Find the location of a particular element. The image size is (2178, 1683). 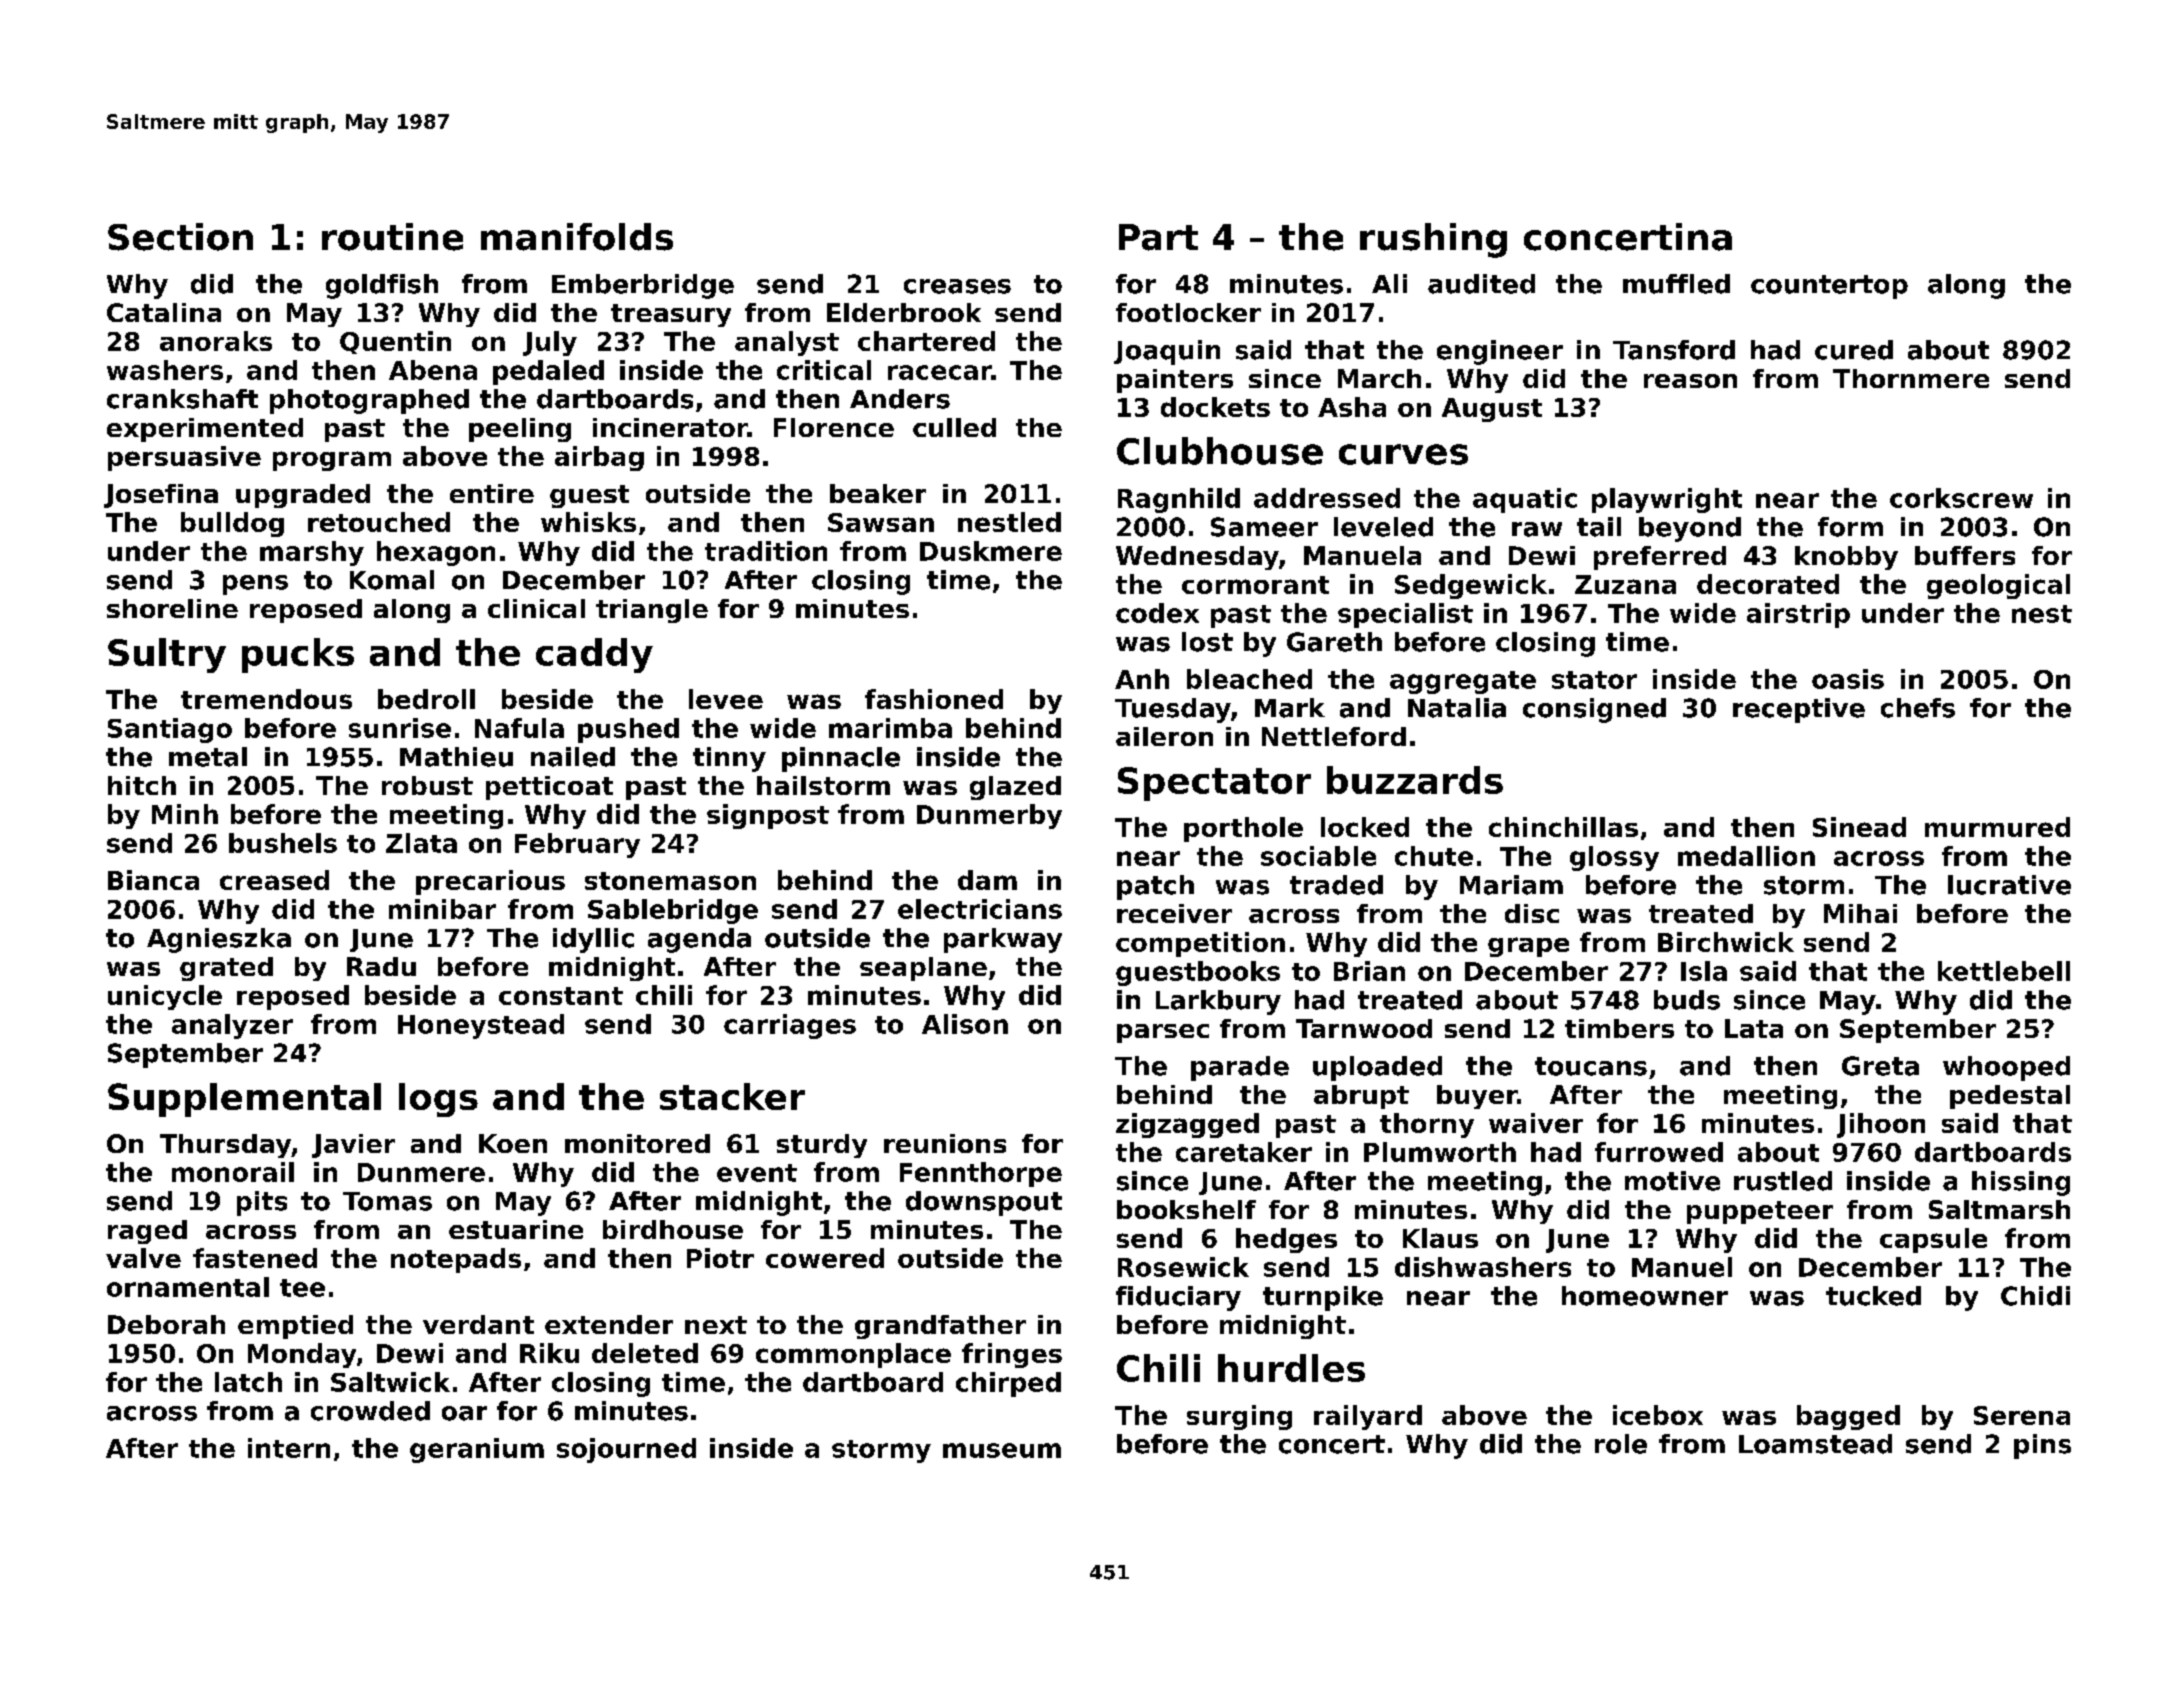

Part is located at coordinates (1158, 237).
